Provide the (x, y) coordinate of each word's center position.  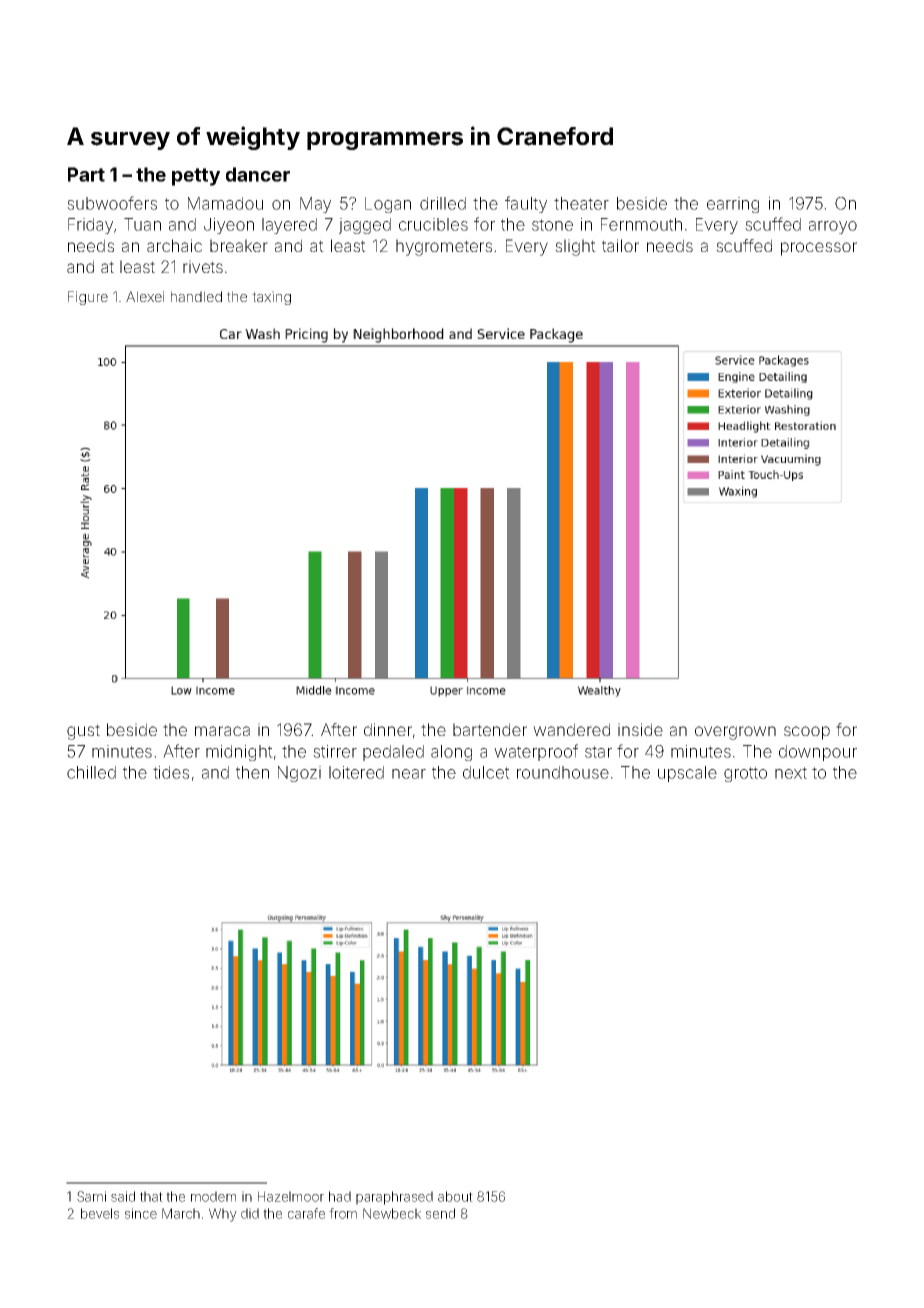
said (123, 1196)
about (455, 1196)
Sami (91, 1196)
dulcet (486, 772)
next (791, 773)
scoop (807, 733)
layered (289, 226)
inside (640, 729)
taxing (271, 298)
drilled (443, 203)
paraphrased (394, 1198)
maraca (222, 731)
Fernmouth (641, 224)
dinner (388, 729)
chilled (91, 772)
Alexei (145, 296)
